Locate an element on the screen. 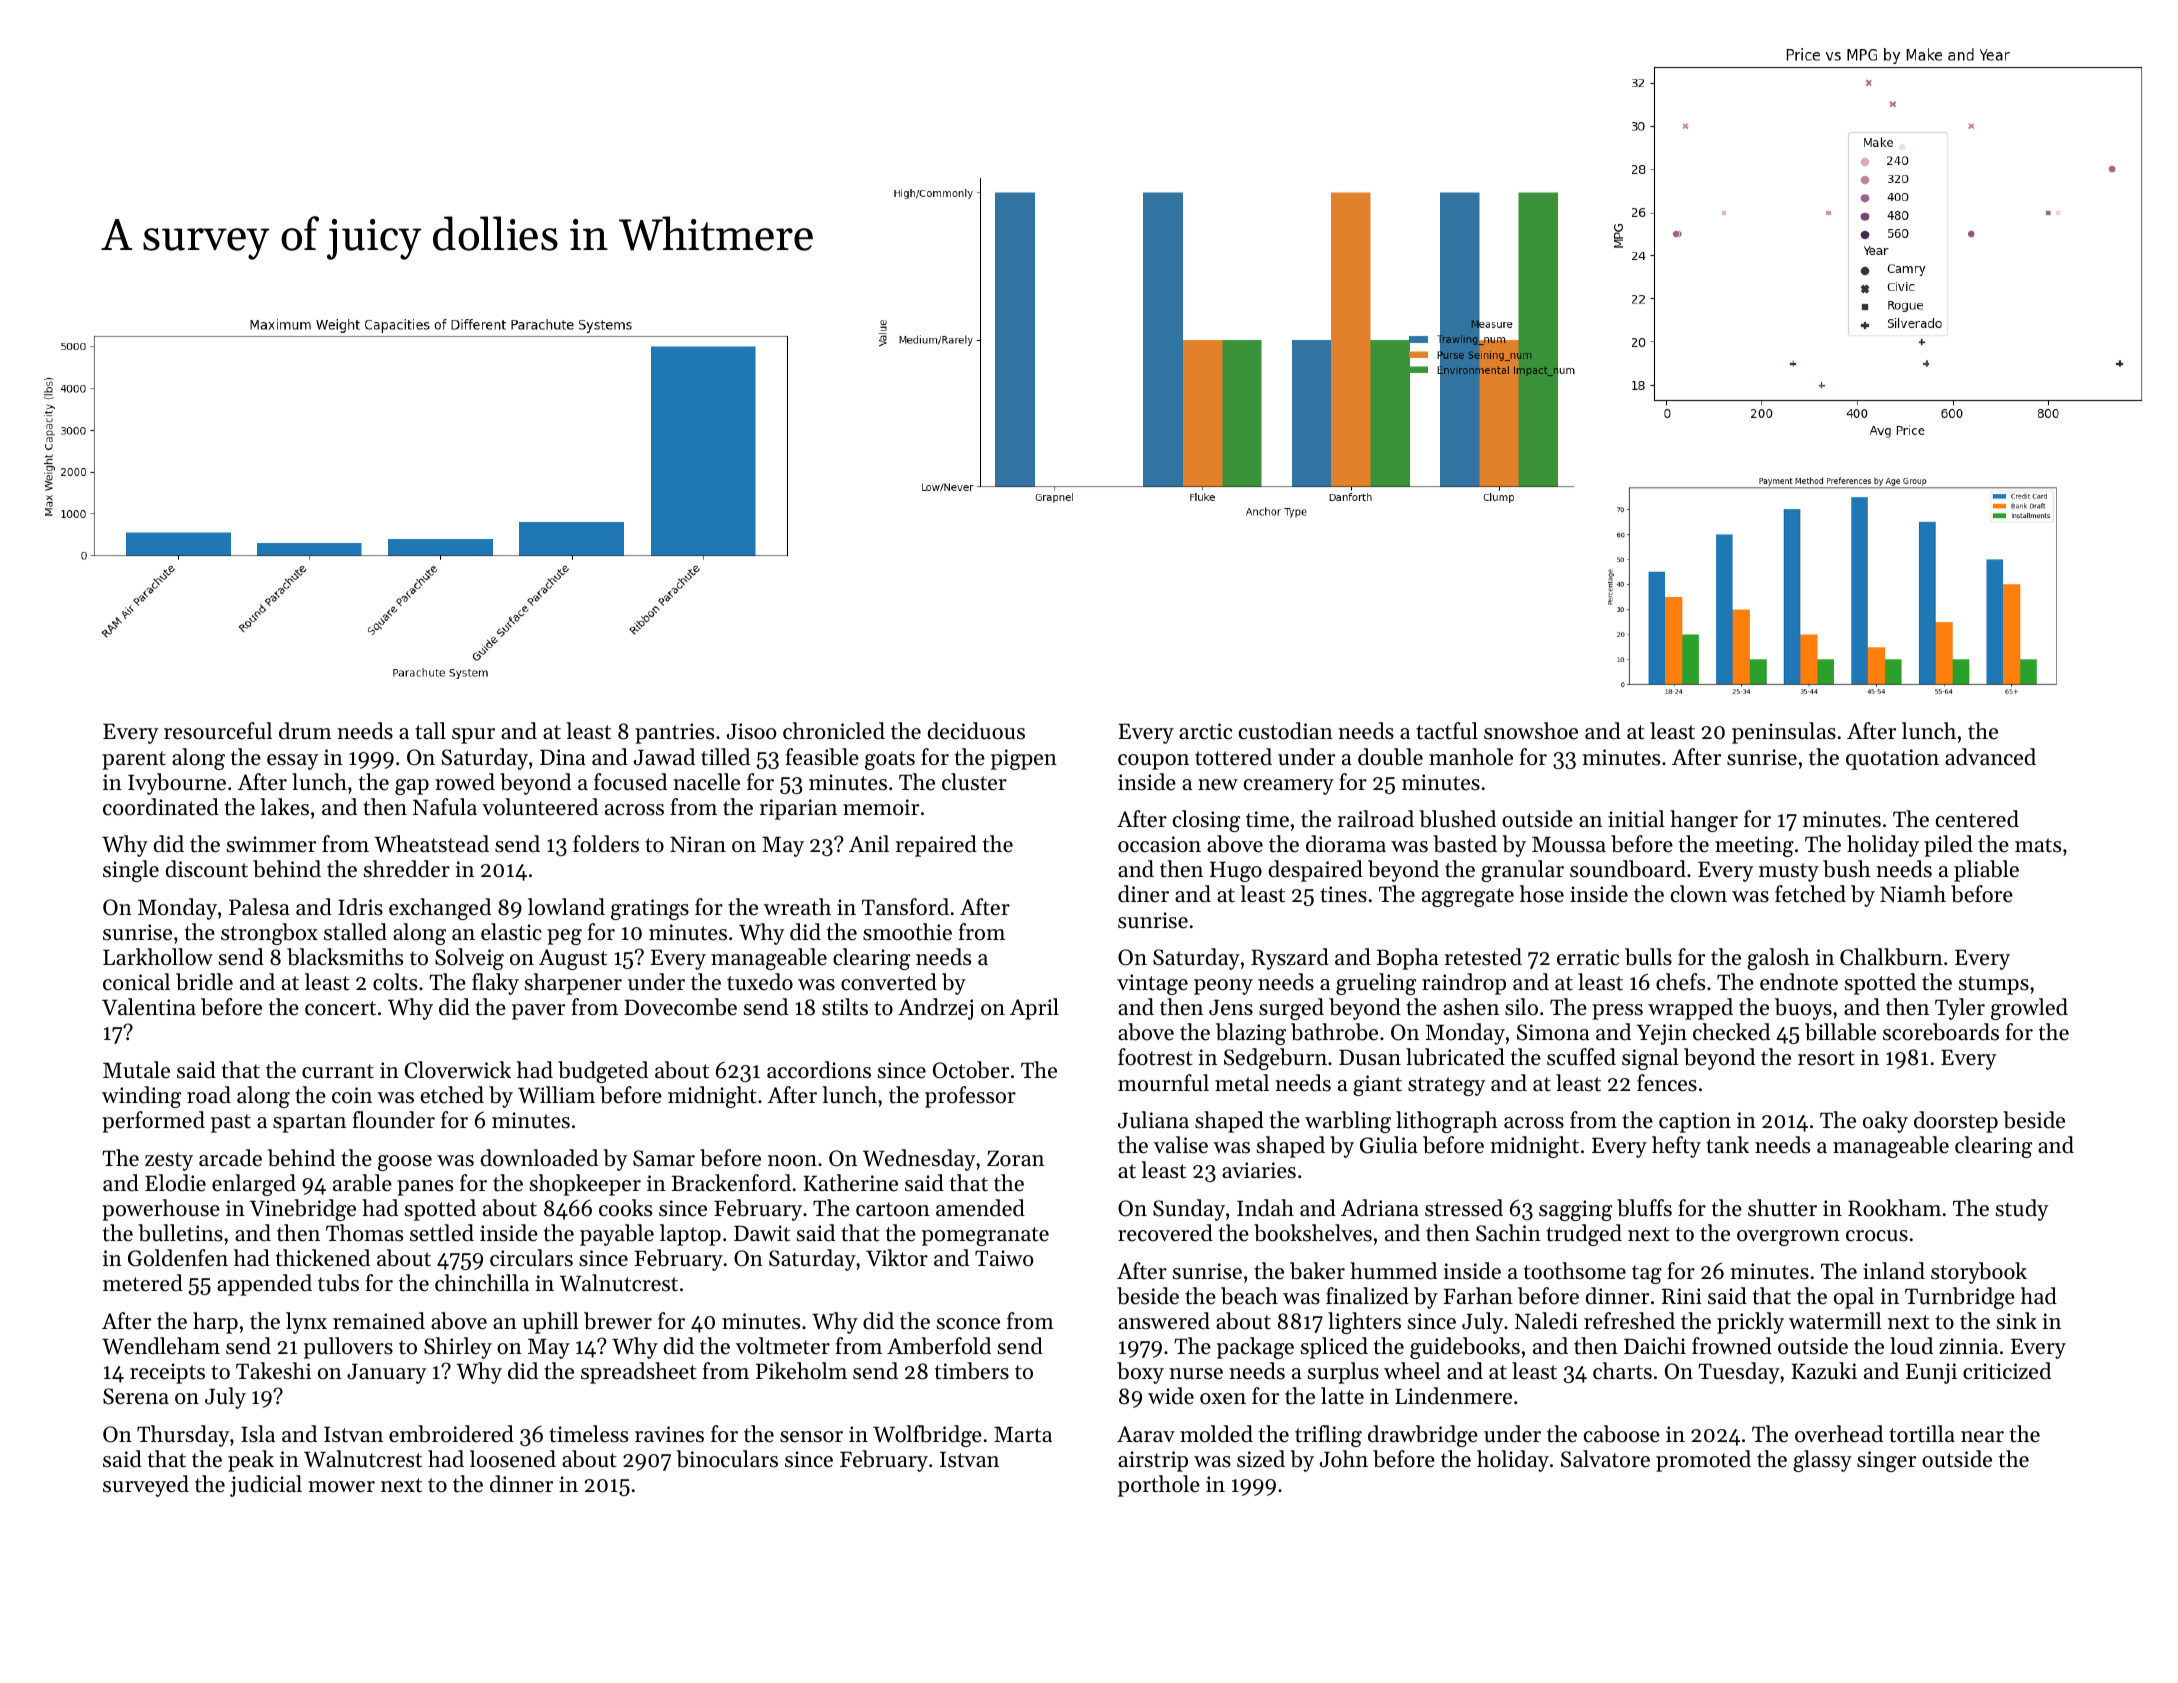 The height and width of the screenshot is (1683, 2178). near is located at coordinates (1982, 1437).
